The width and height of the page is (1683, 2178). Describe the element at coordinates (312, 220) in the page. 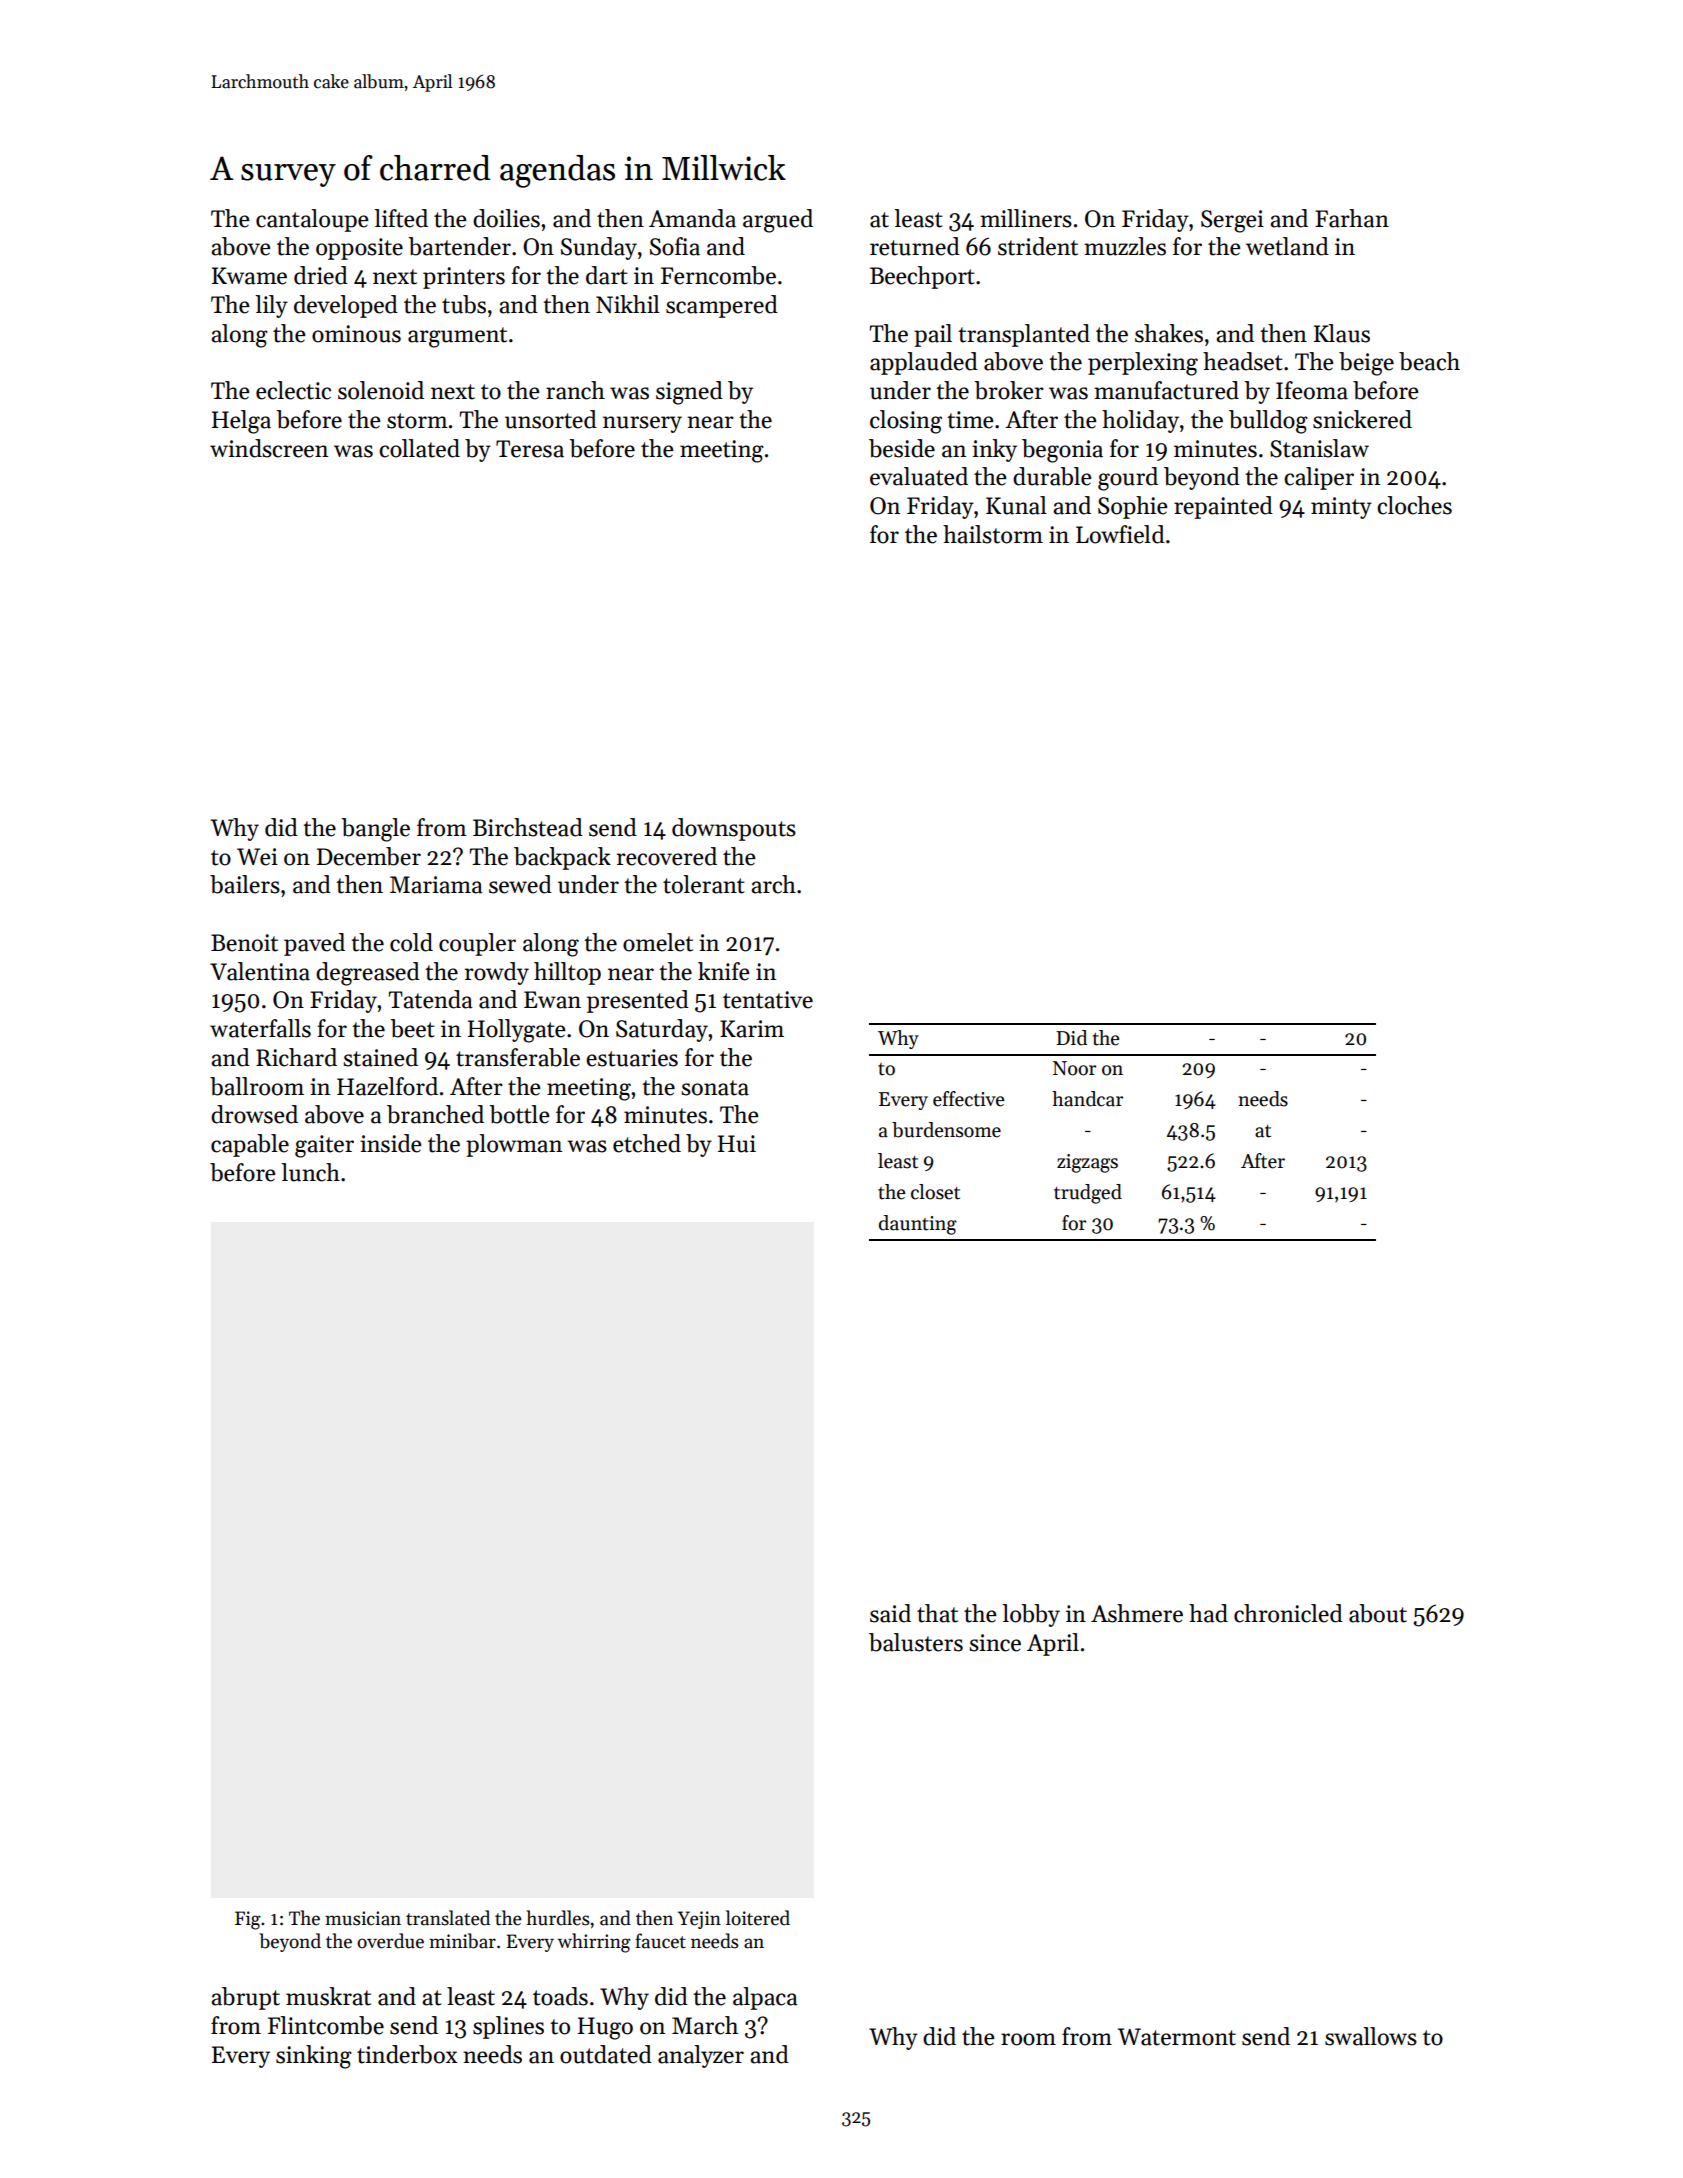

I see `cantaloupe` at that location.
